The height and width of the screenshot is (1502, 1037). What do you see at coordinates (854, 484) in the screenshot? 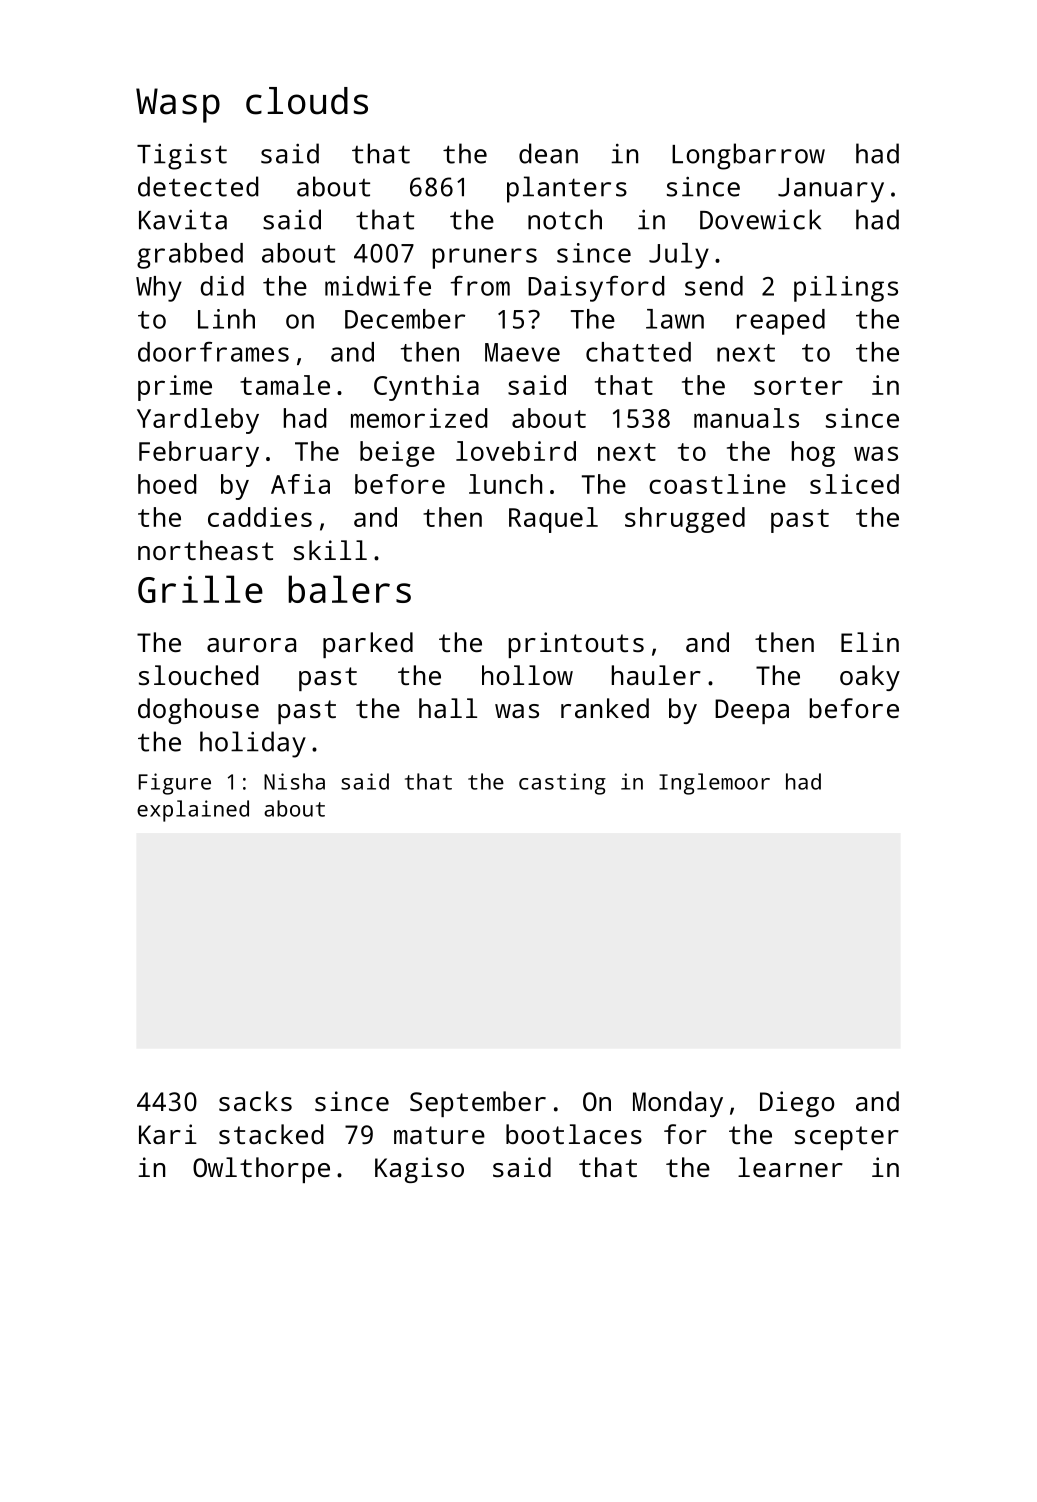
I see `sliced` at bounding box center [854, 484].
